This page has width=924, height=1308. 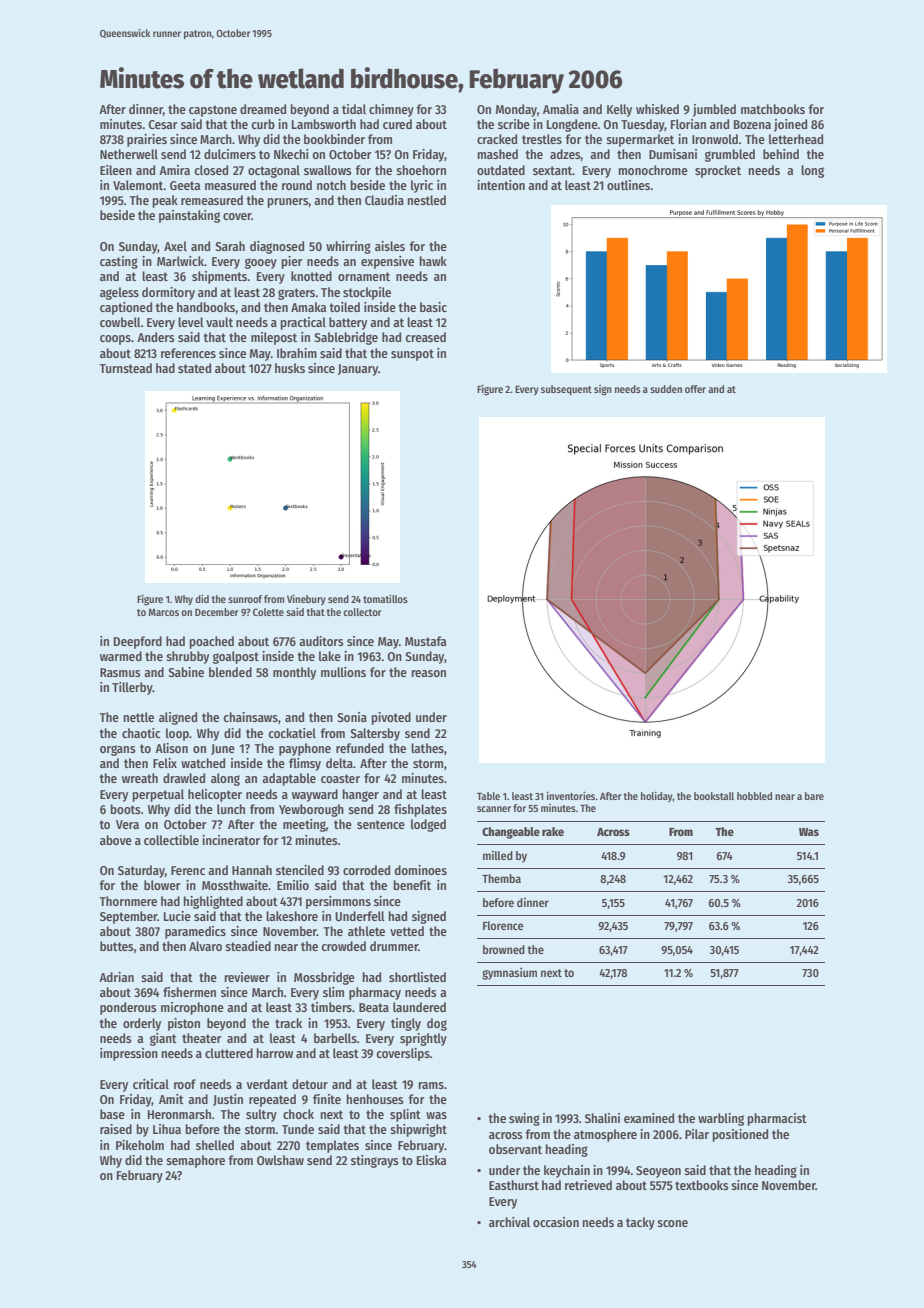 What do you see at coordinates (391, 718) in the page?
I see `pivoted` at bounding box center [391, 718].
